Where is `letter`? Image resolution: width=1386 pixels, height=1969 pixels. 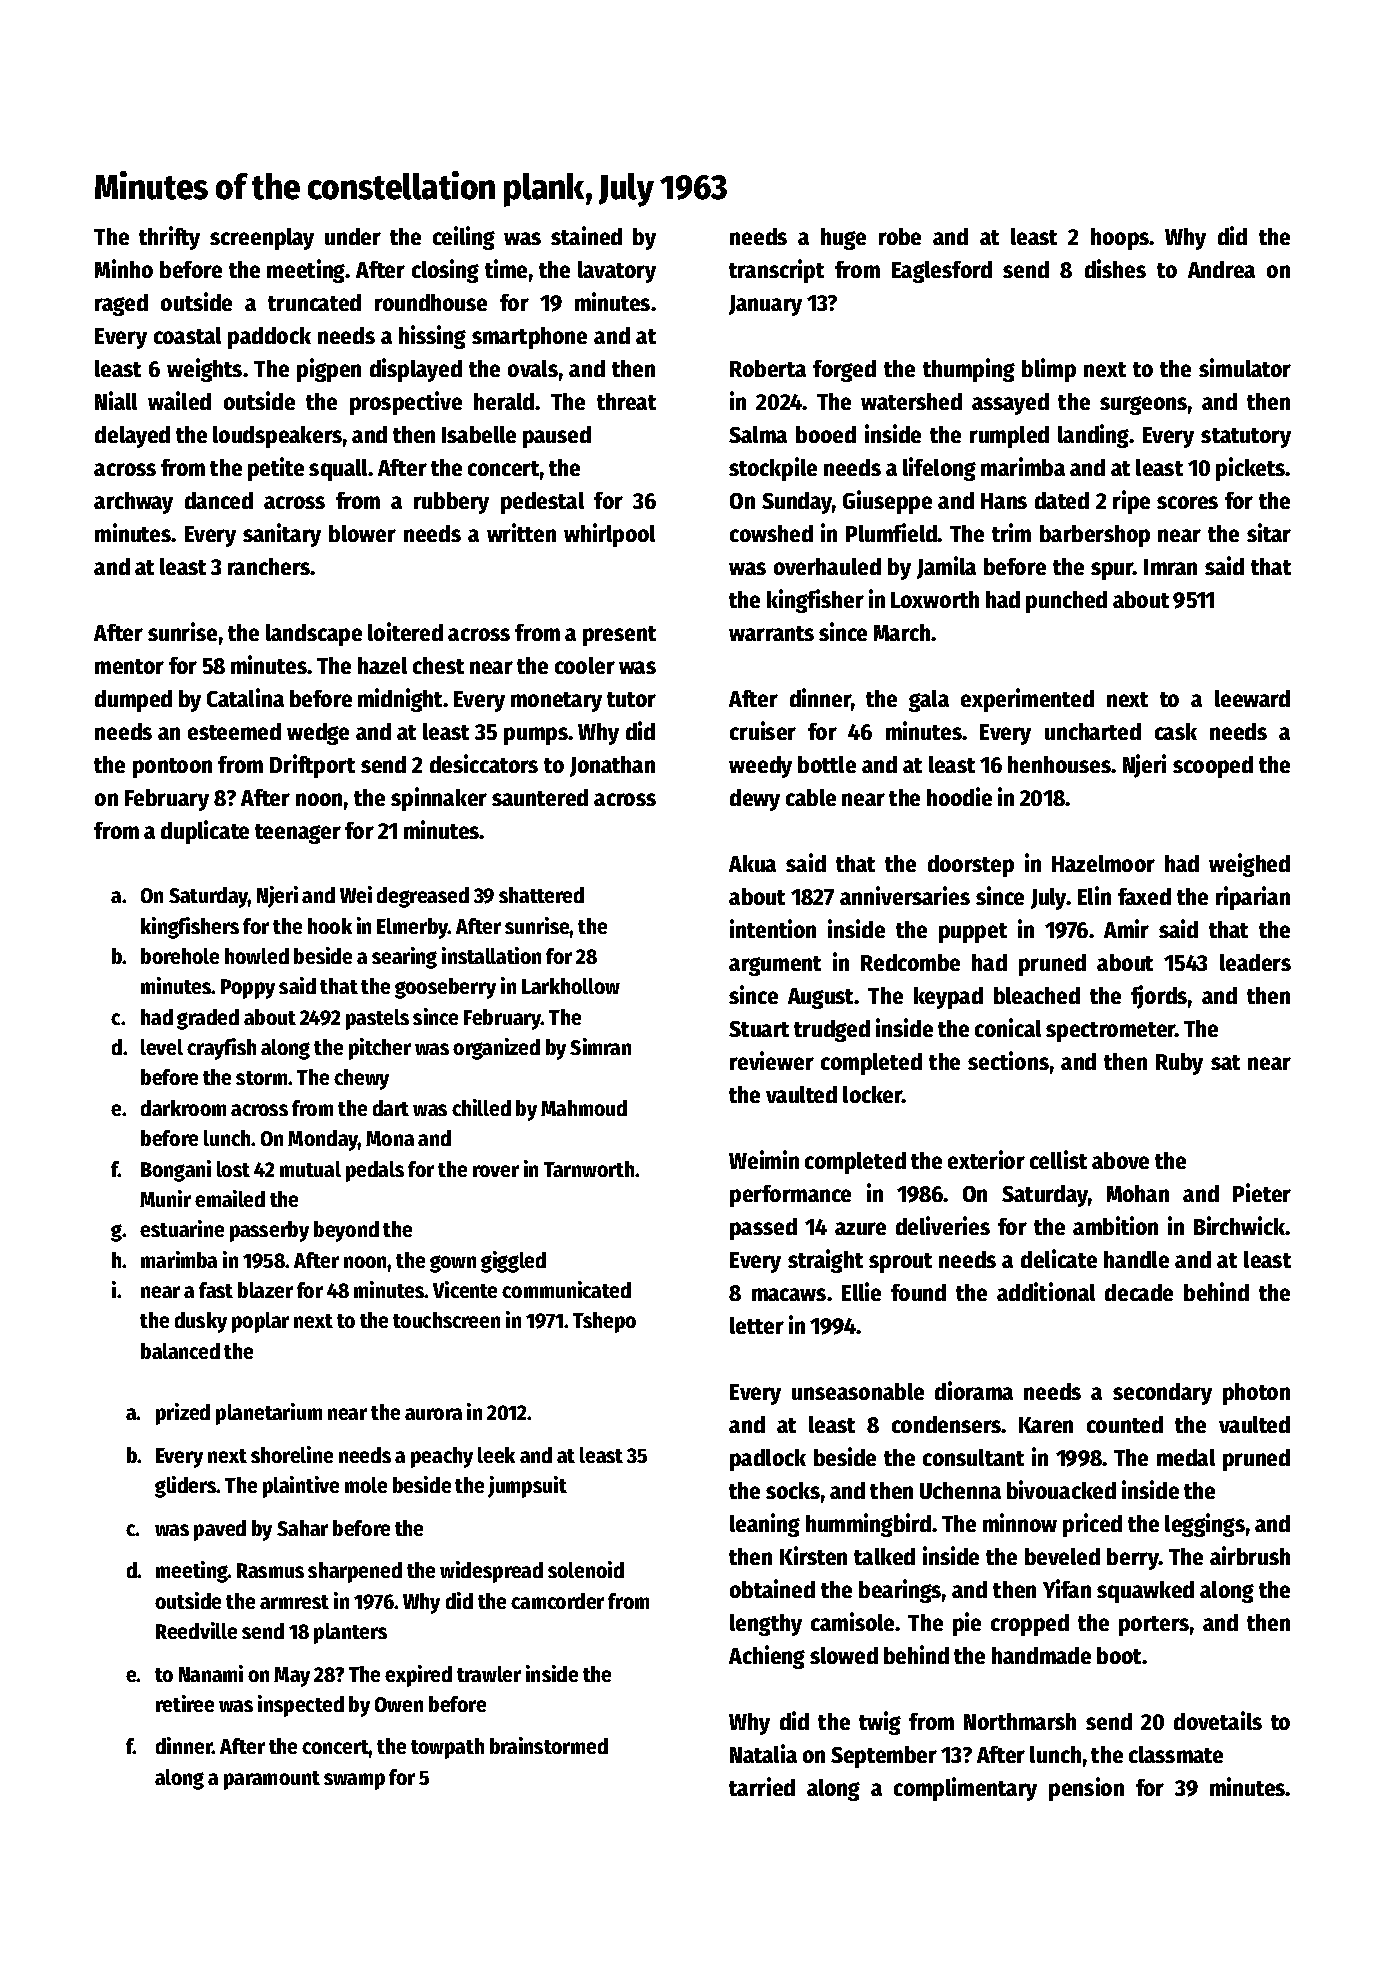
letter is located at coordinates (757, 1325).
